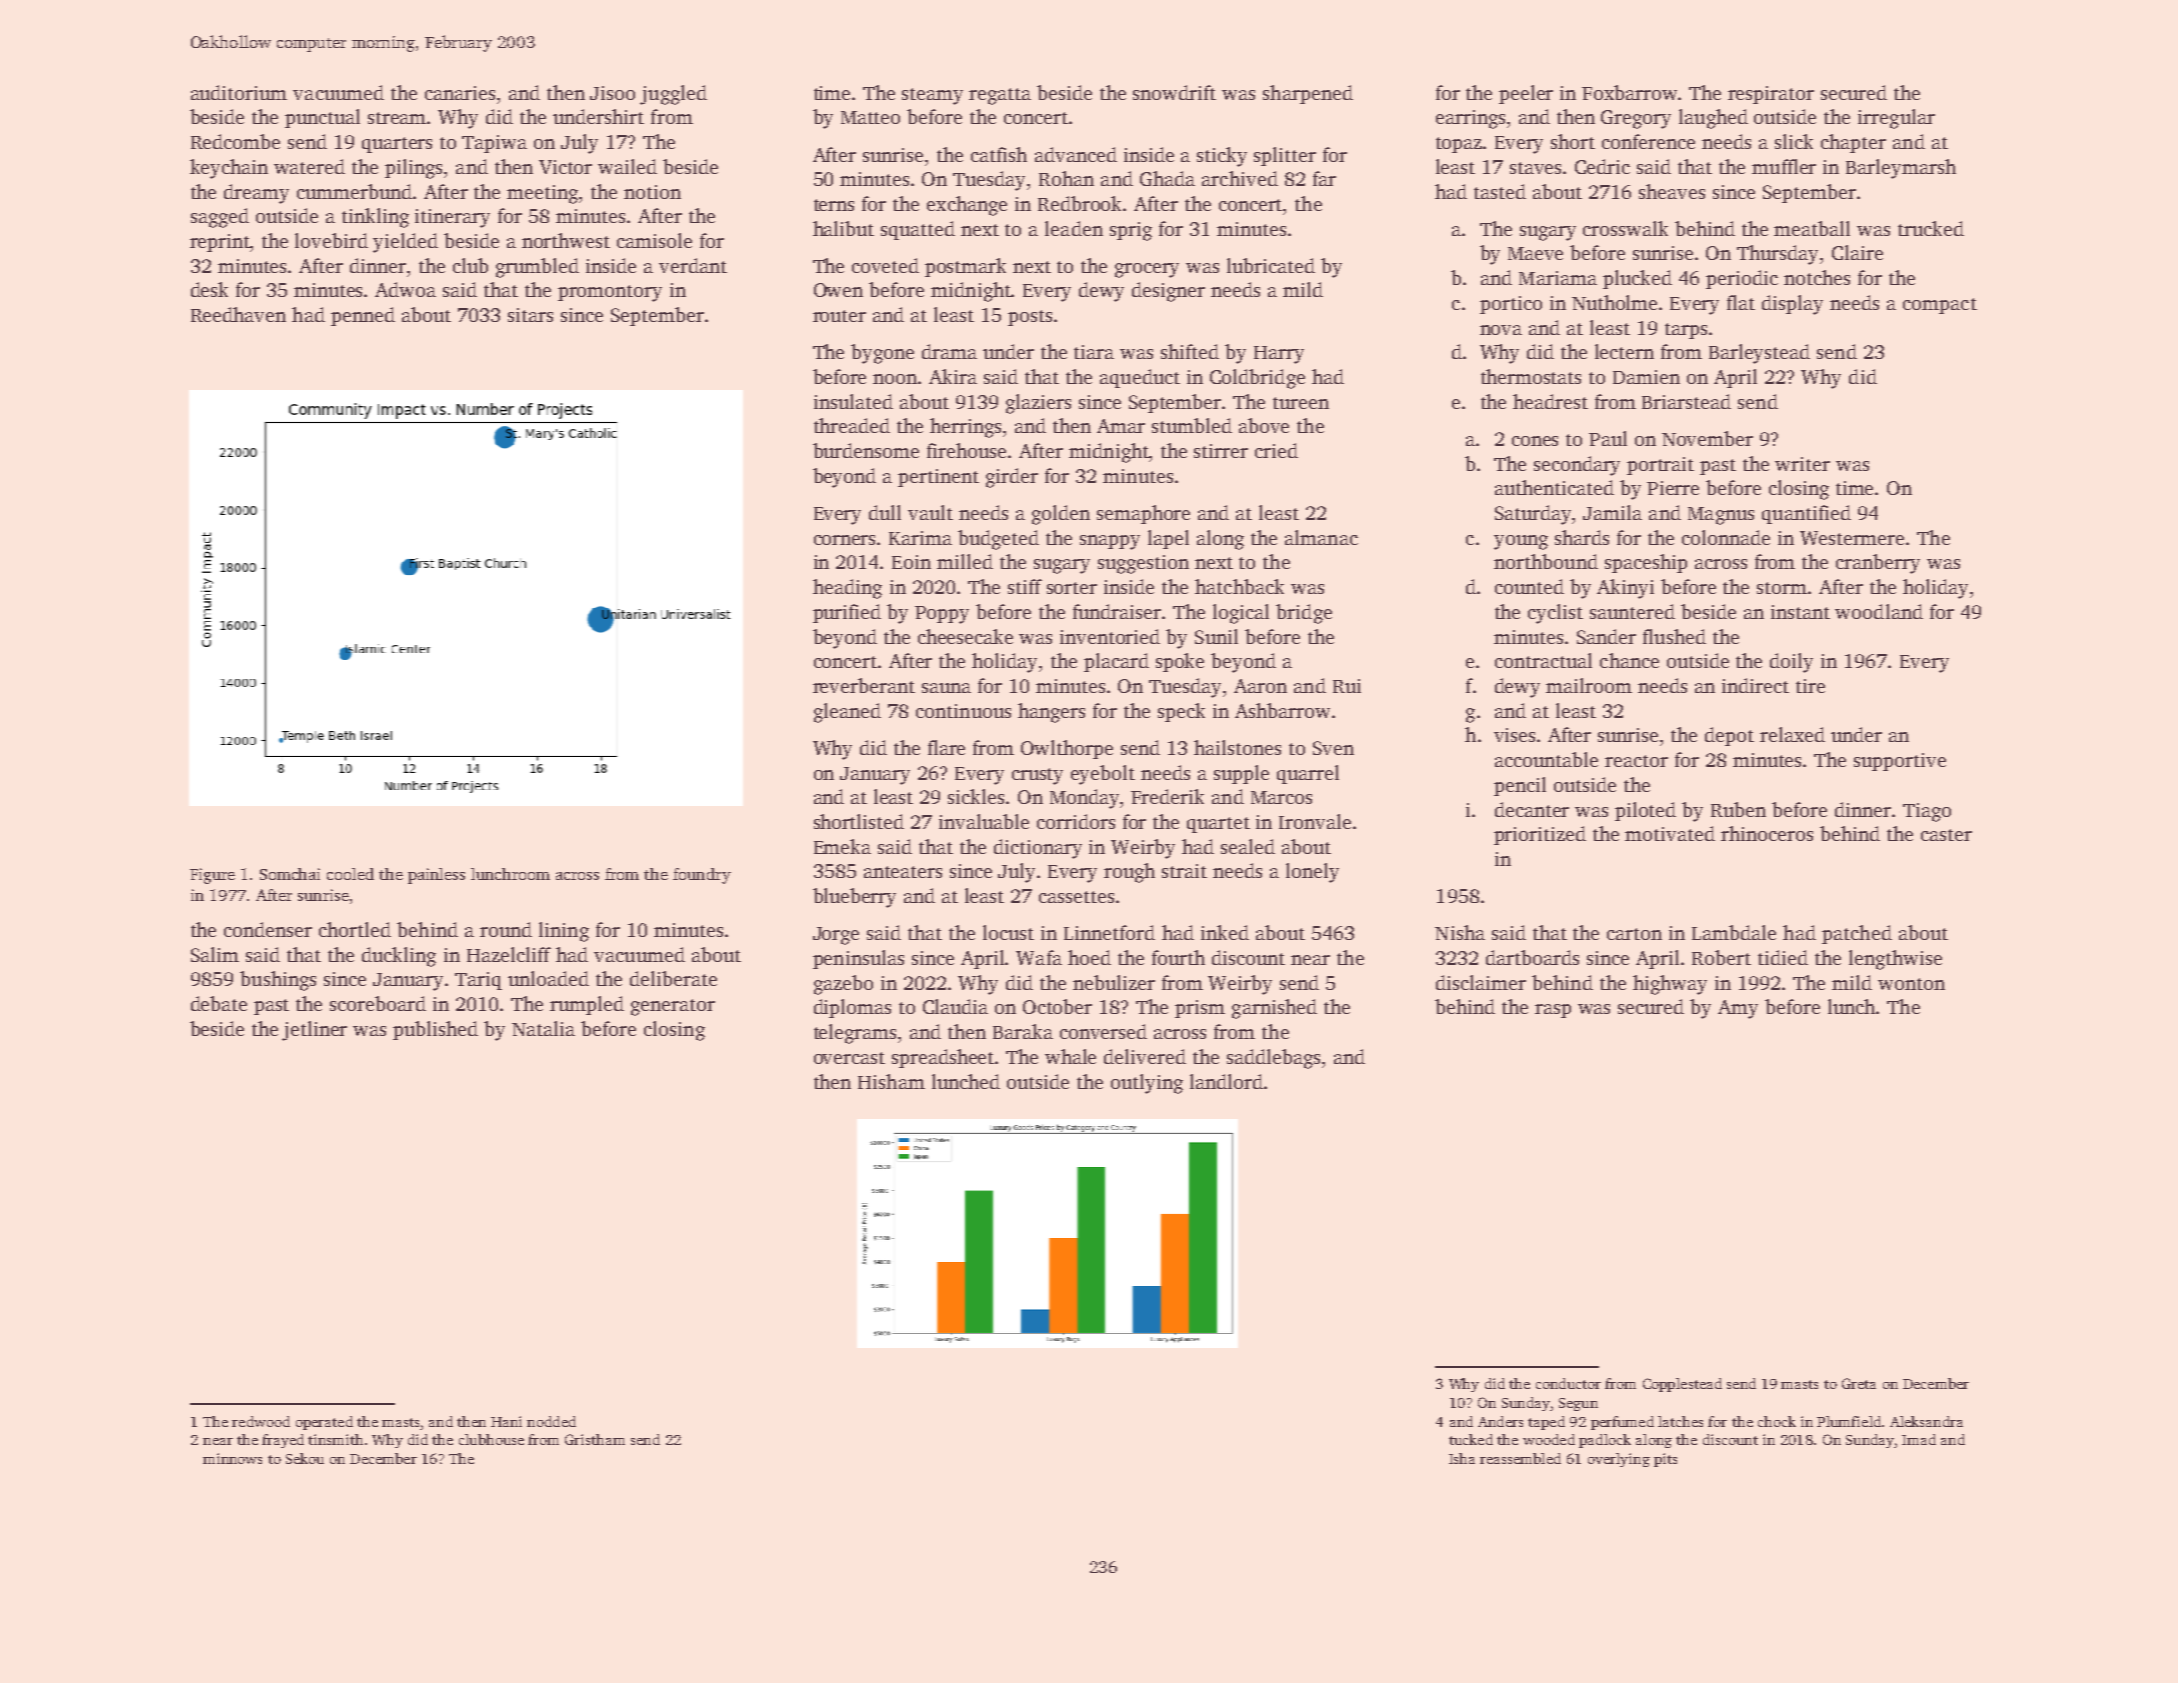 The image size is (2178, 1683). Describe the element at coordinates (209, 289) in the image. I see `desk` at that location.
